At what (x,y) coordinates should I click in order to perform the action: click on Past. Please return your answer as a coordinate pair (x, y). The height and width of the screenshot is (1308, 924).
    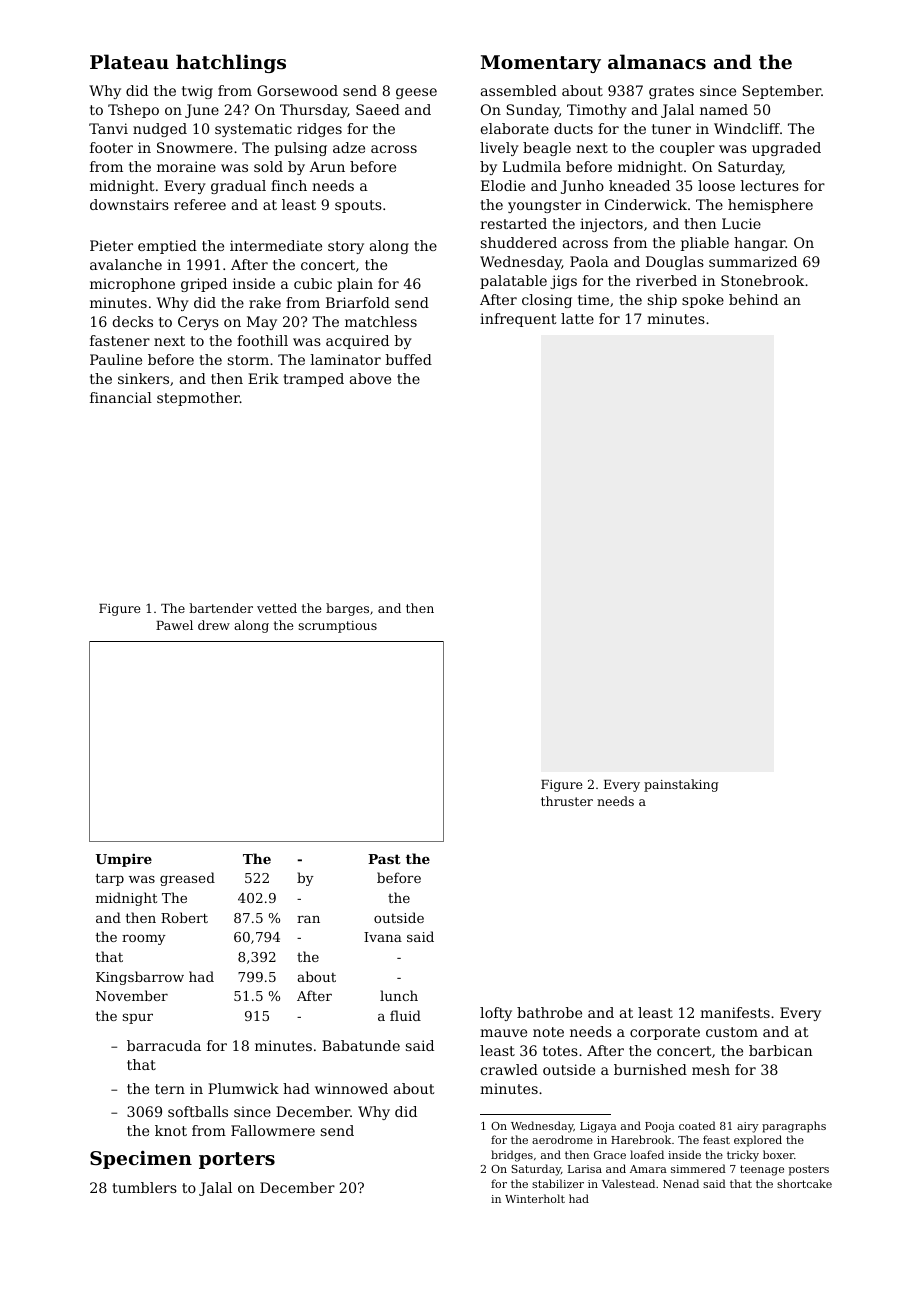
    Looking at the image, I should click on (384, 859).
